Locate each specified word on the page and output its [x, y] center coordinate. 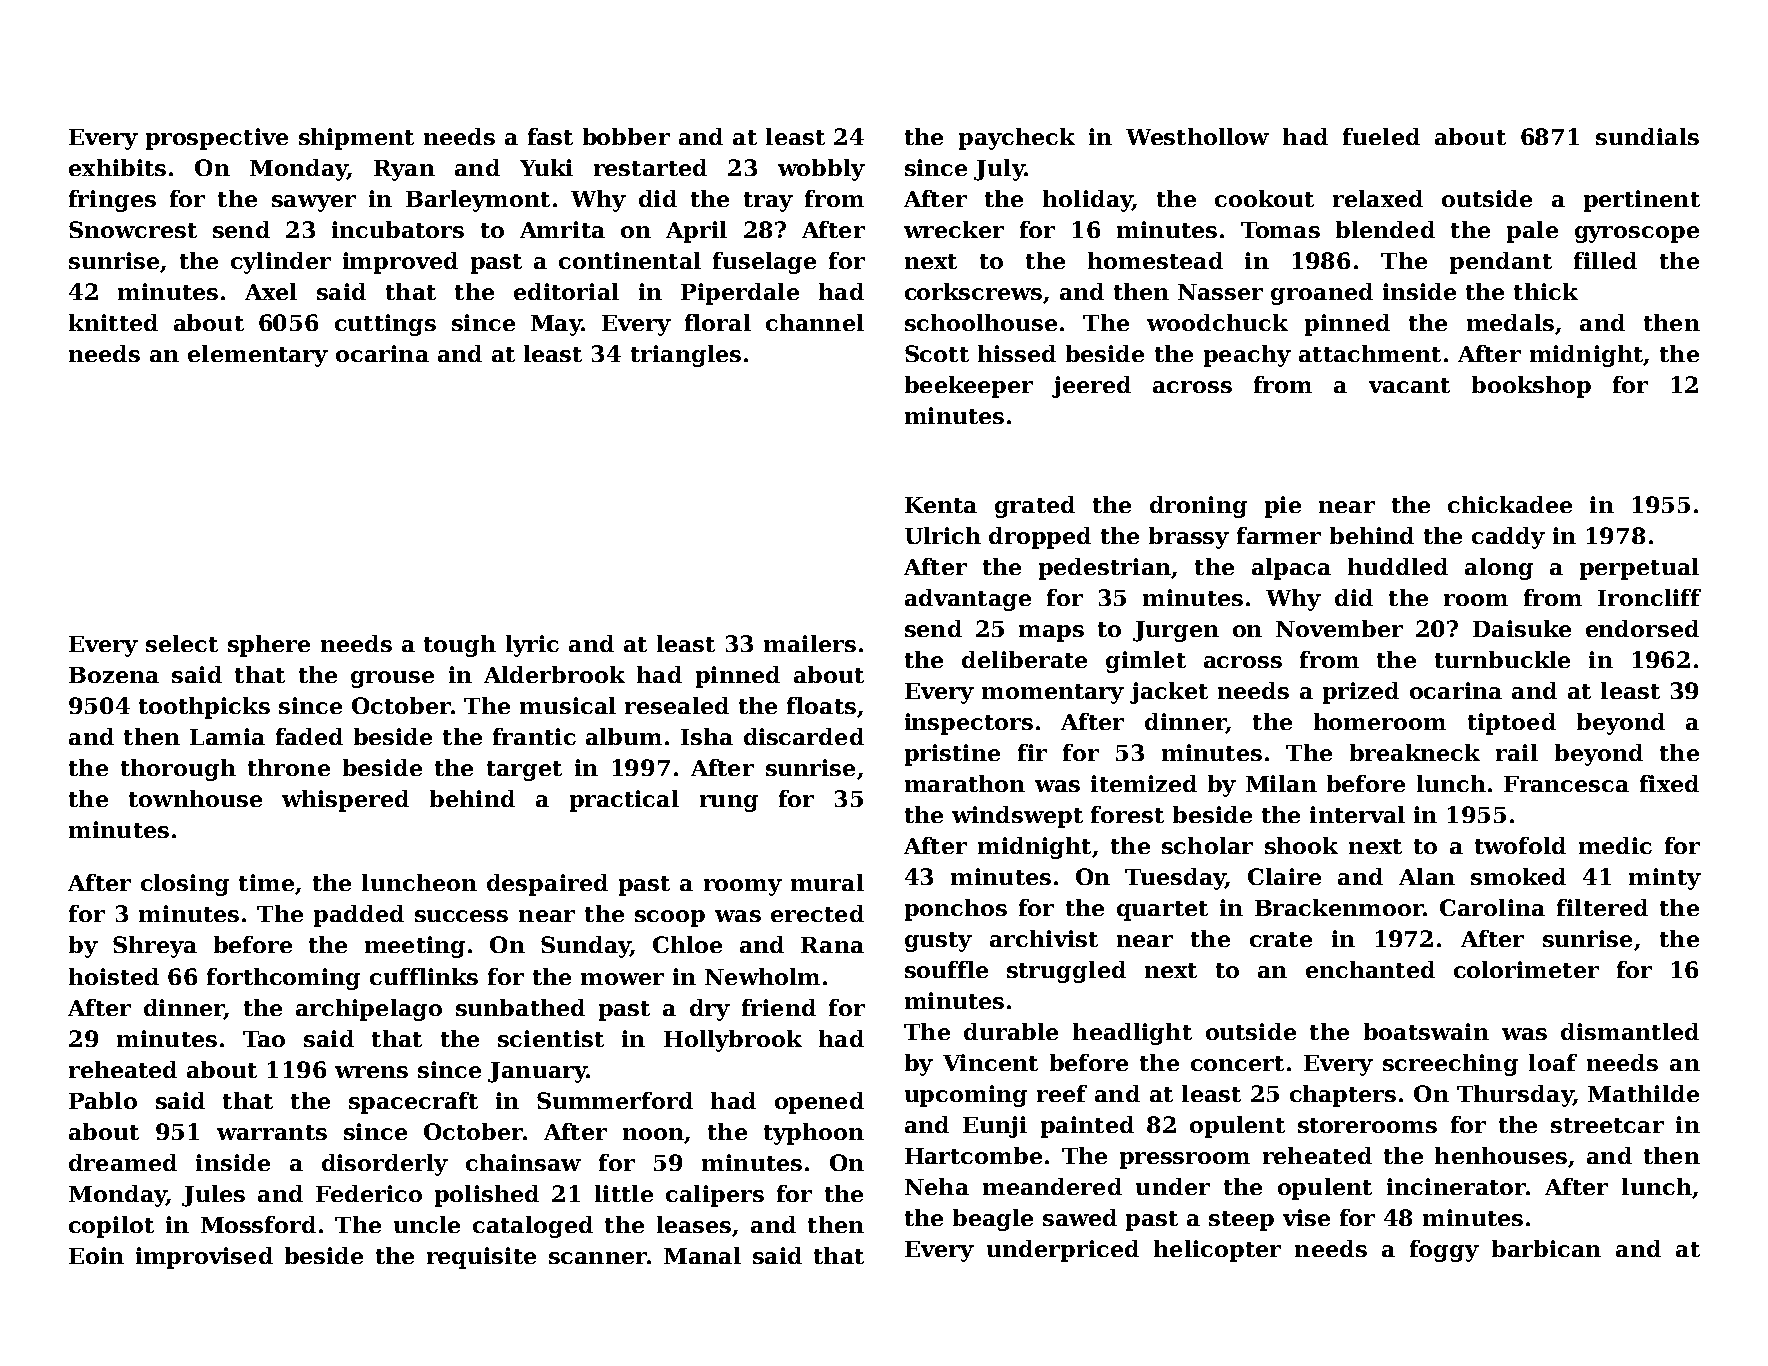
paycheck [1017, 139]
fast [550, 136]
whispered [345, 801]
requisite [481, 1258]
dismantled [1630, 1031]
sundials [1647, 136]
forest [1127, 814]
